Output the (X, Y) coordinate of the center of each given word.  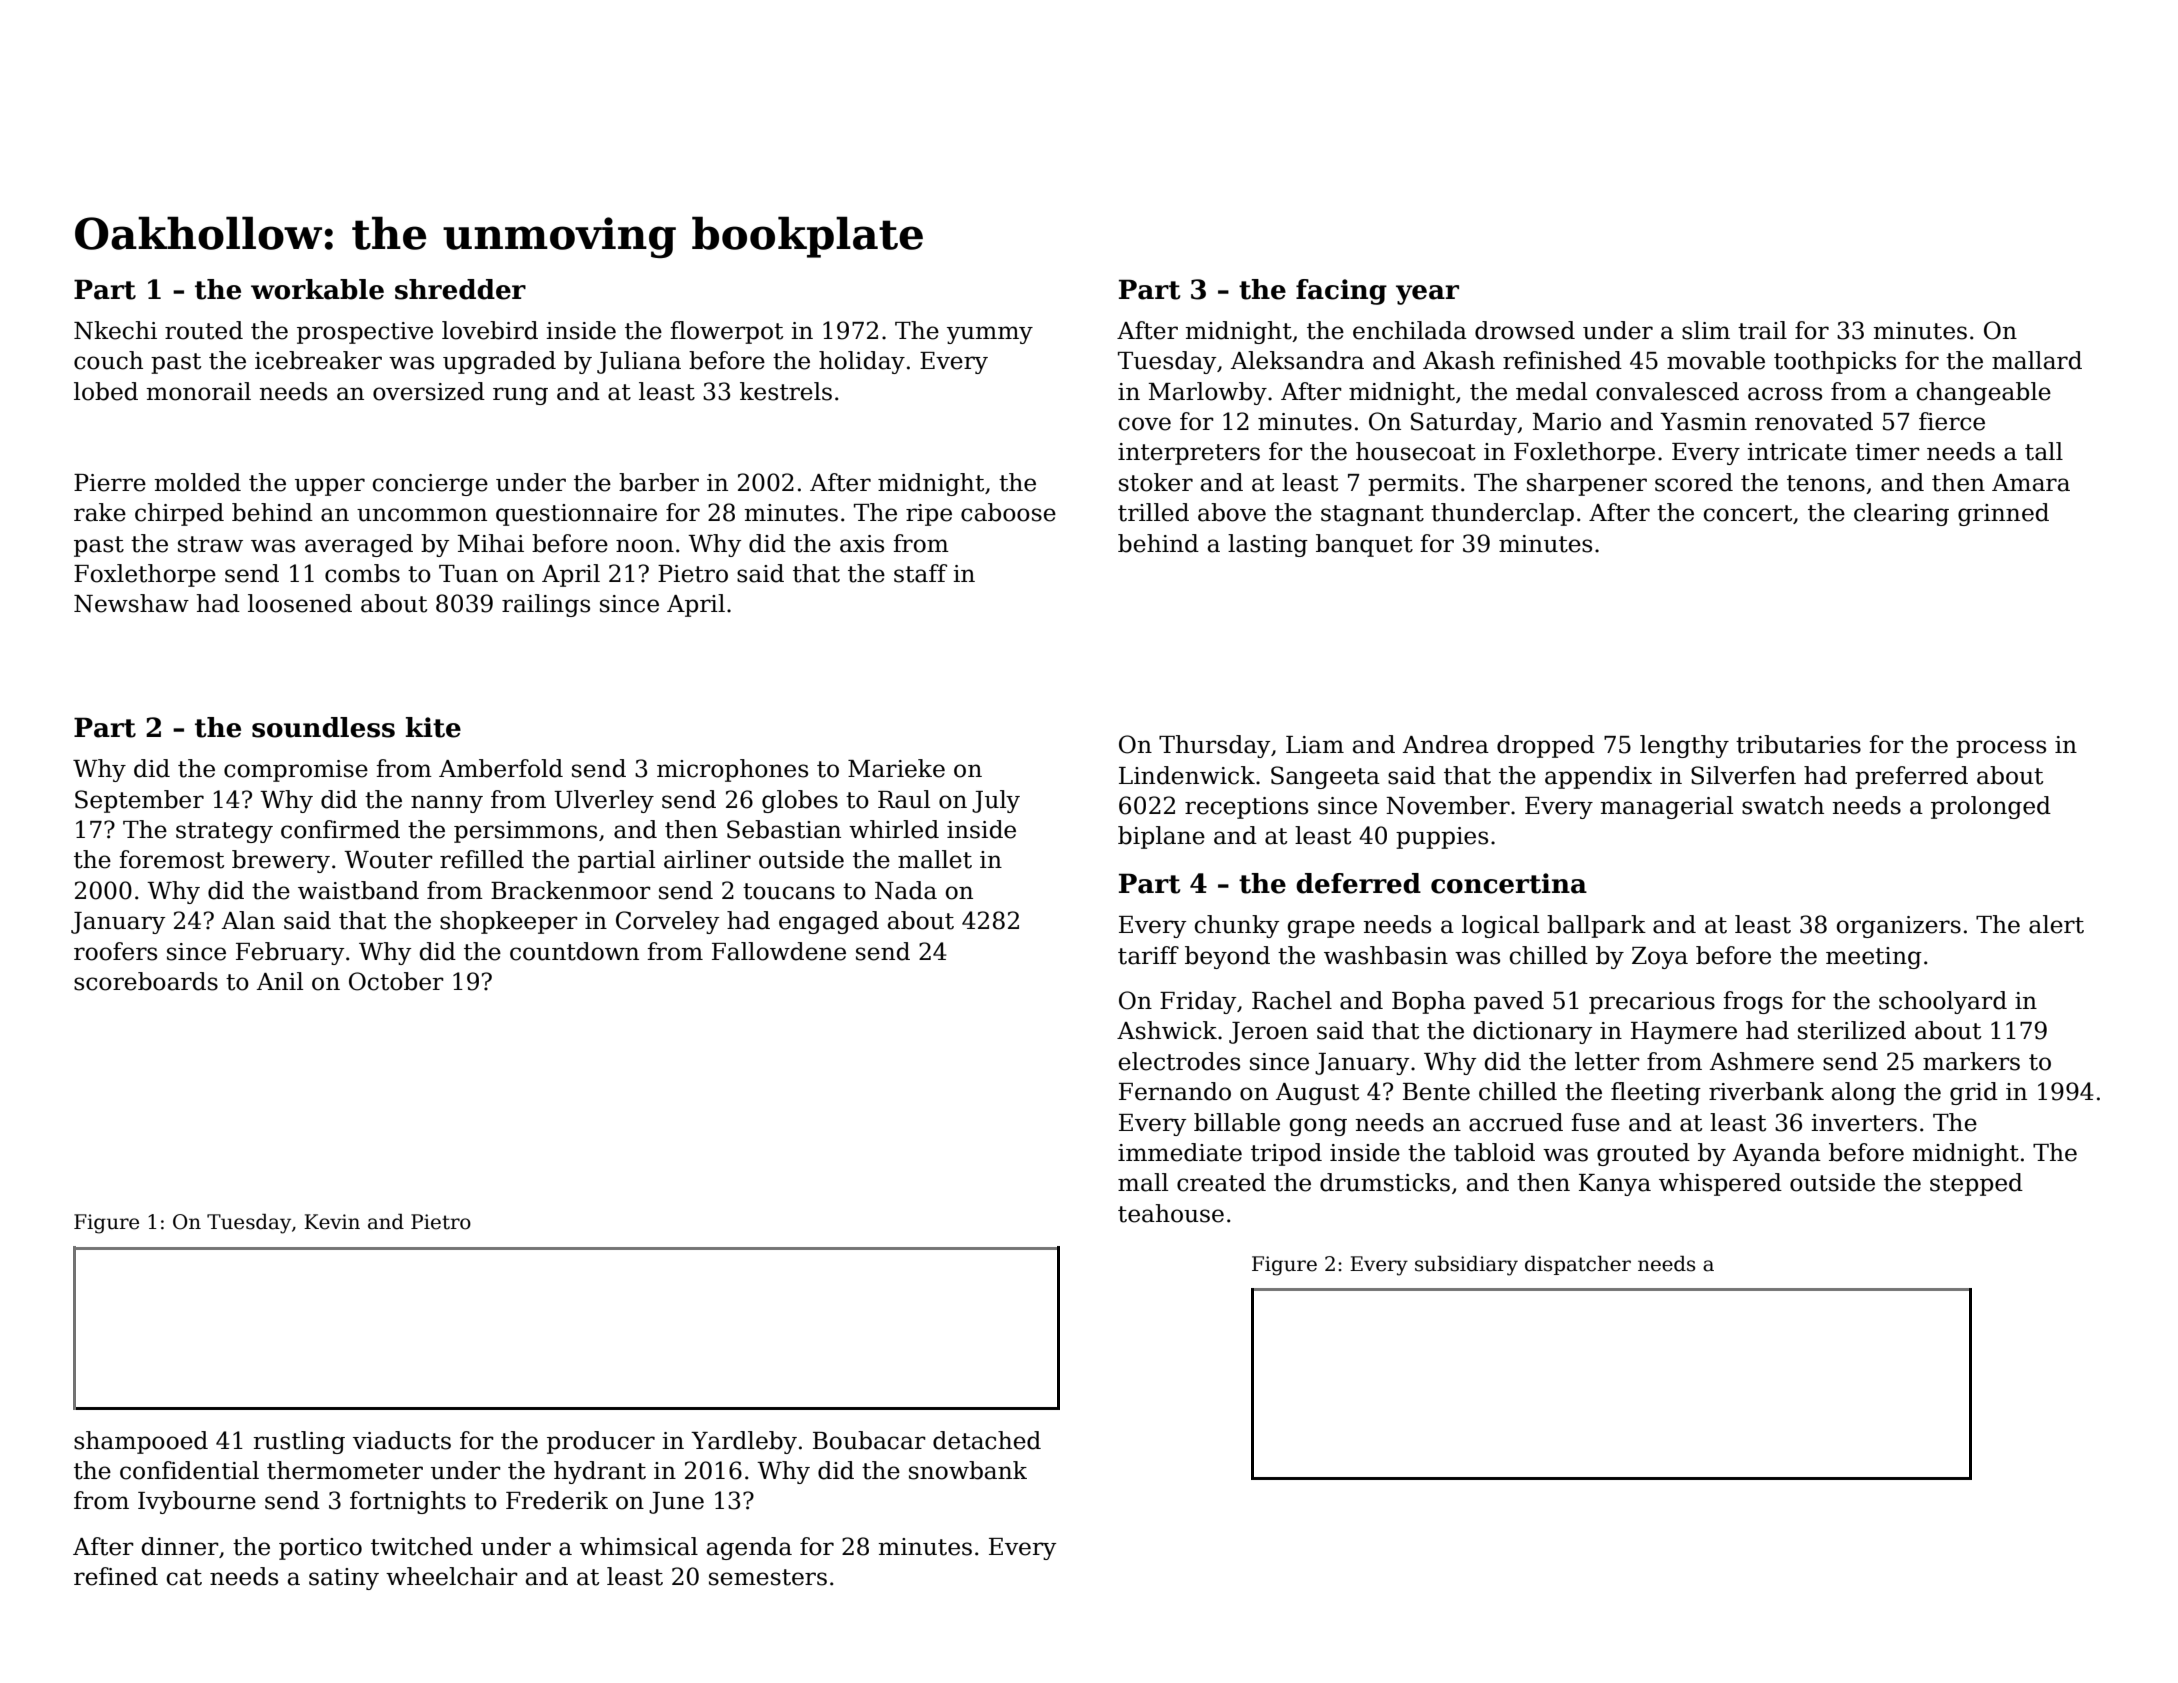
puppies (1442, 838)
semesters (768, 1577)
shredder (460, 289)
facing (1341, 292)
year (1427, 295)
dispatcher (1578, 1265)
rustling (299, 1442)
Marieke (896, 768)
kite (433, 727)
